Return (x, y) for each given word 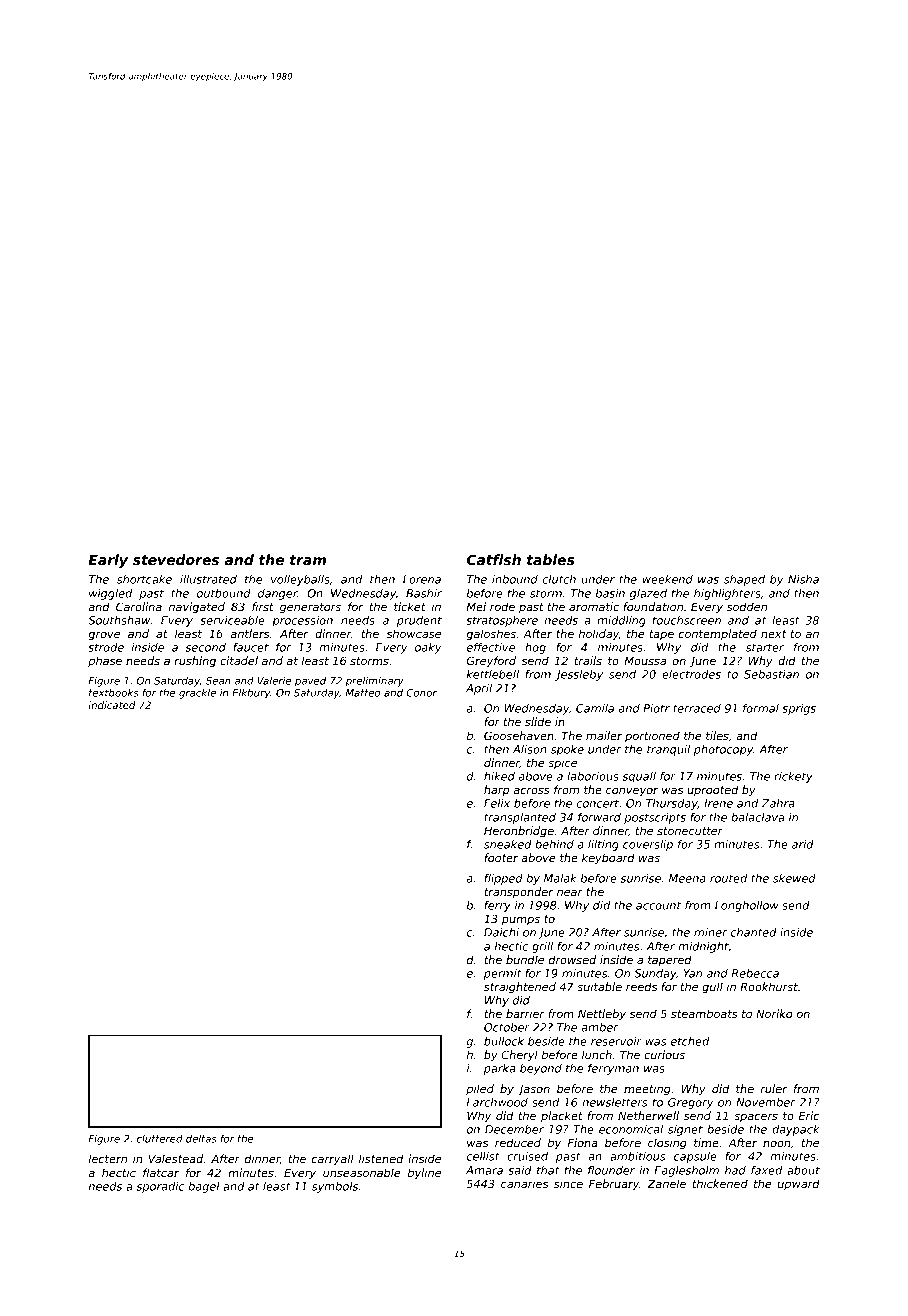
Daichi (501, 932)
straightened (520, 988)
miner (711, 932)
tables (550, 559)
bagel (204, 1187)
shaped (744, 580)
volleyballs (300, 580)
